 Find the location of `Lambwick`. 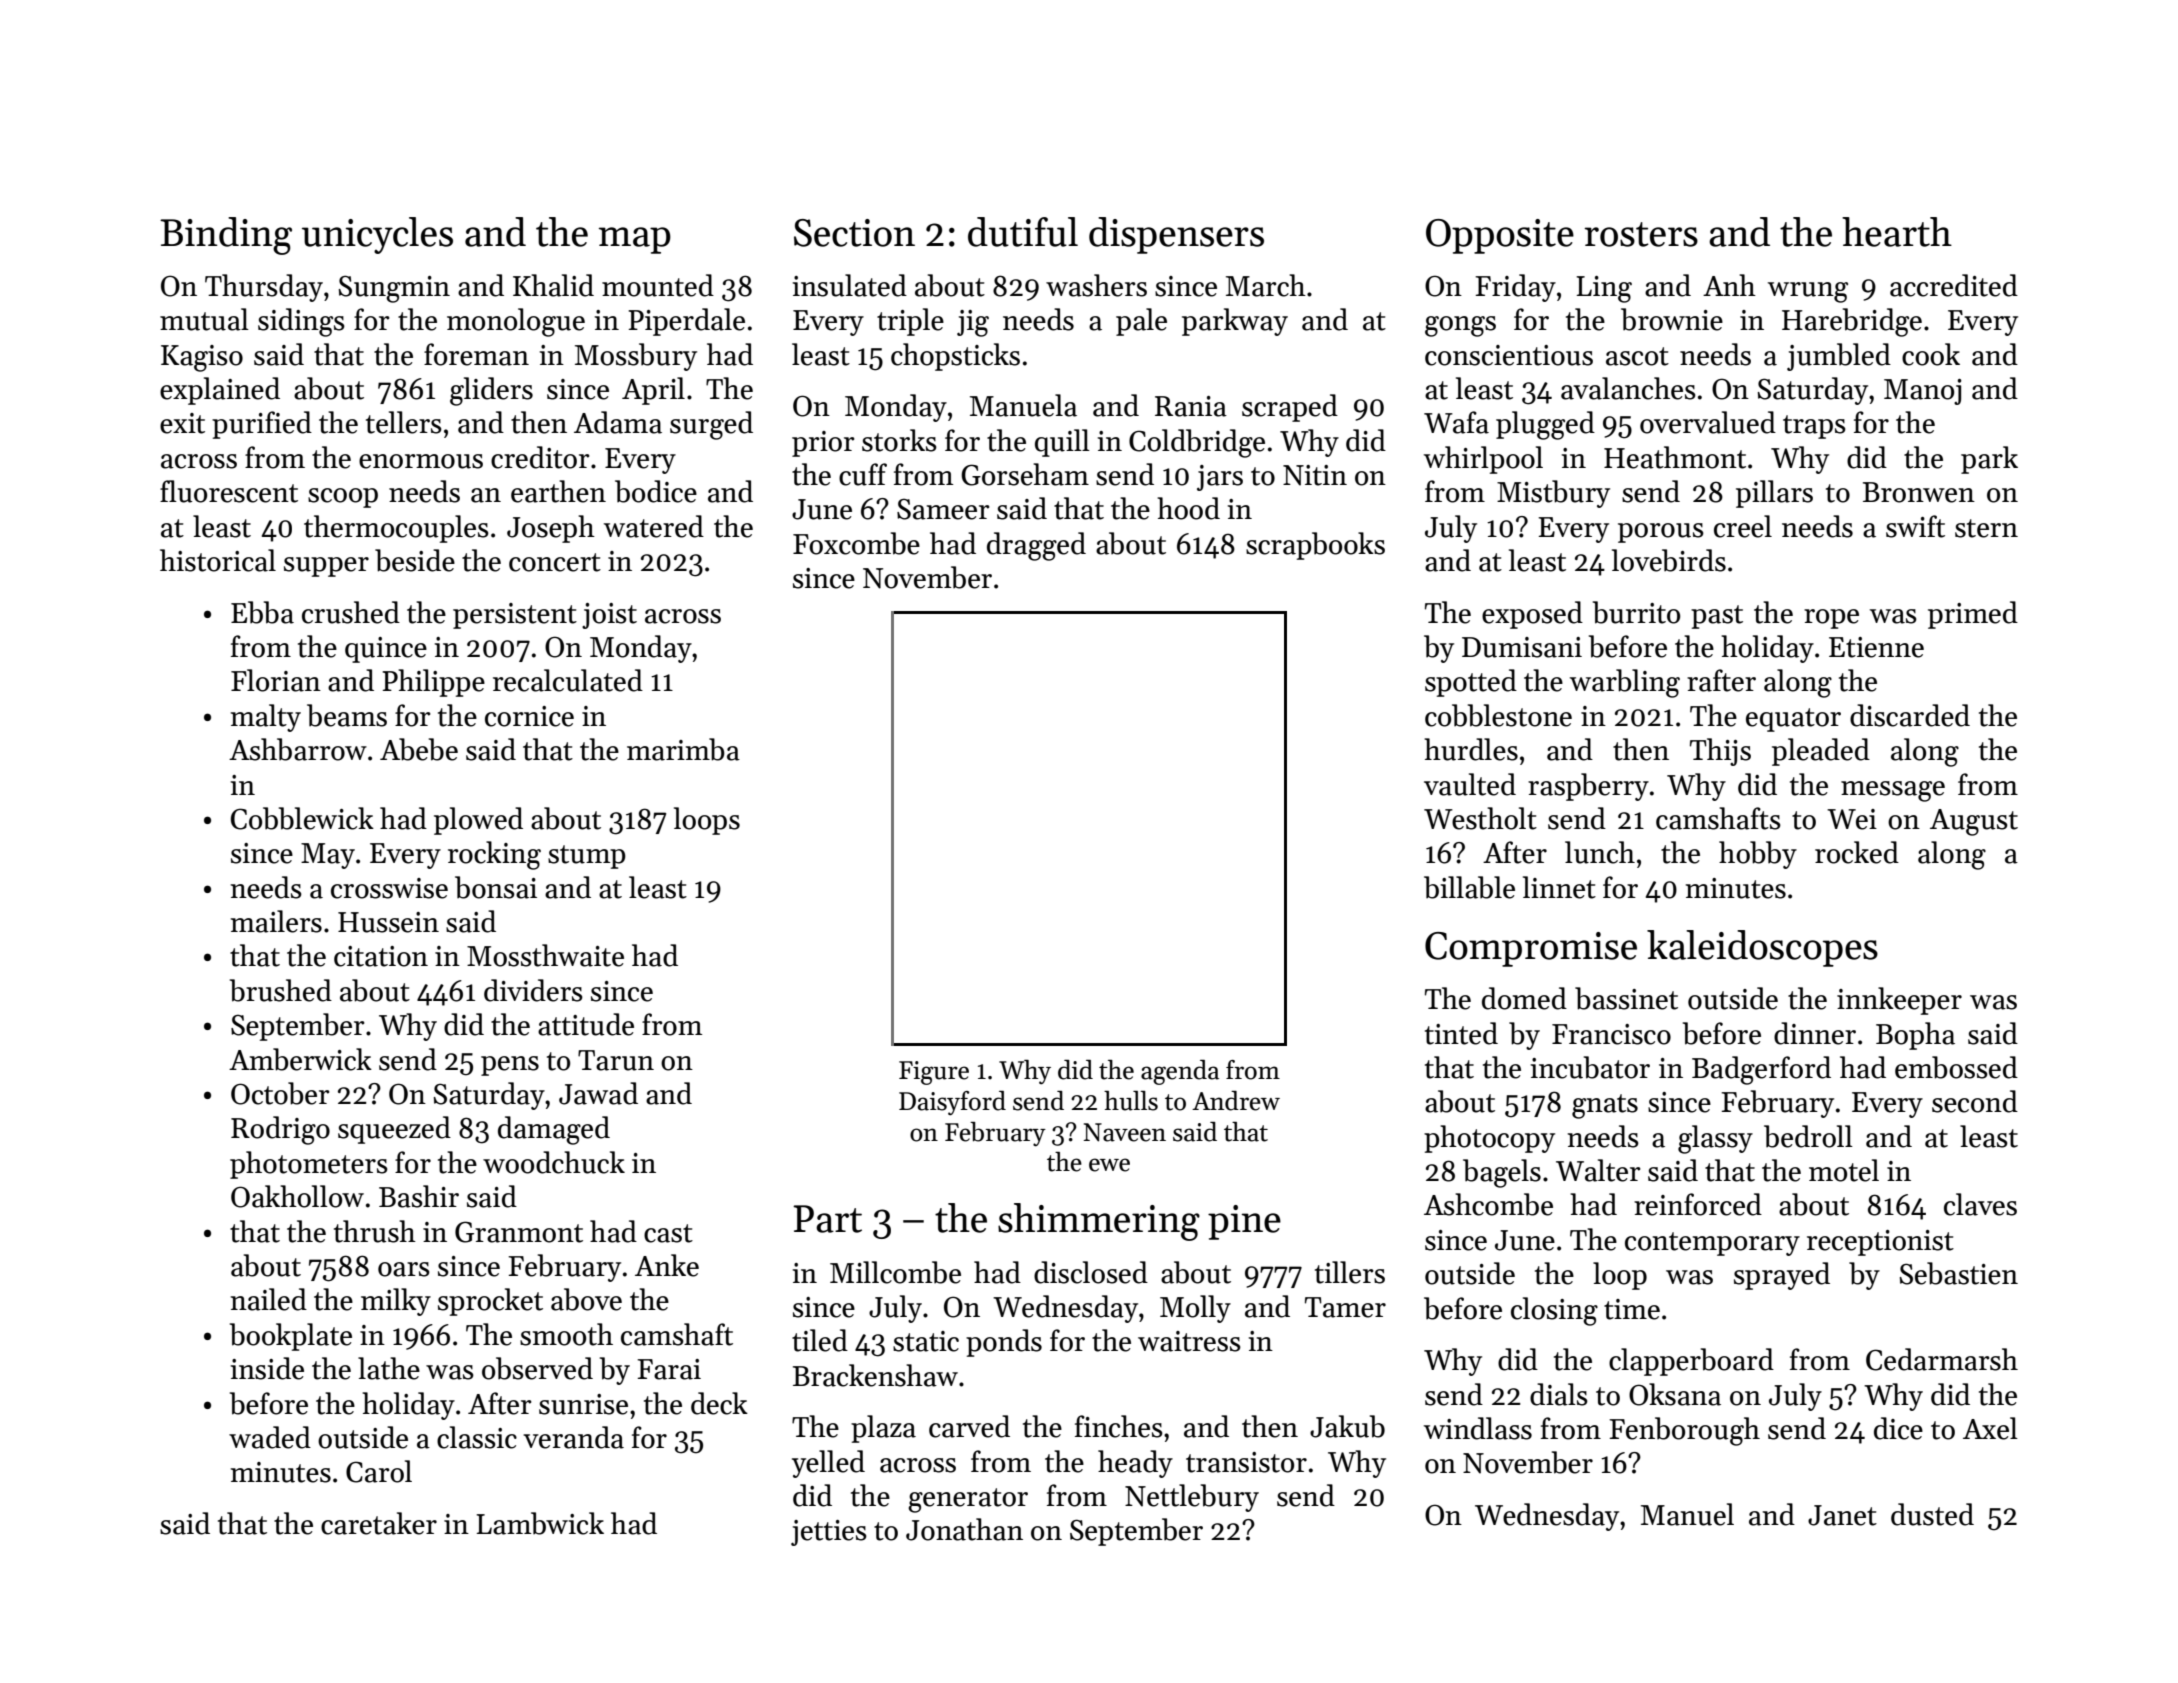

Lambwick is located at coordinates (540, 1523).
